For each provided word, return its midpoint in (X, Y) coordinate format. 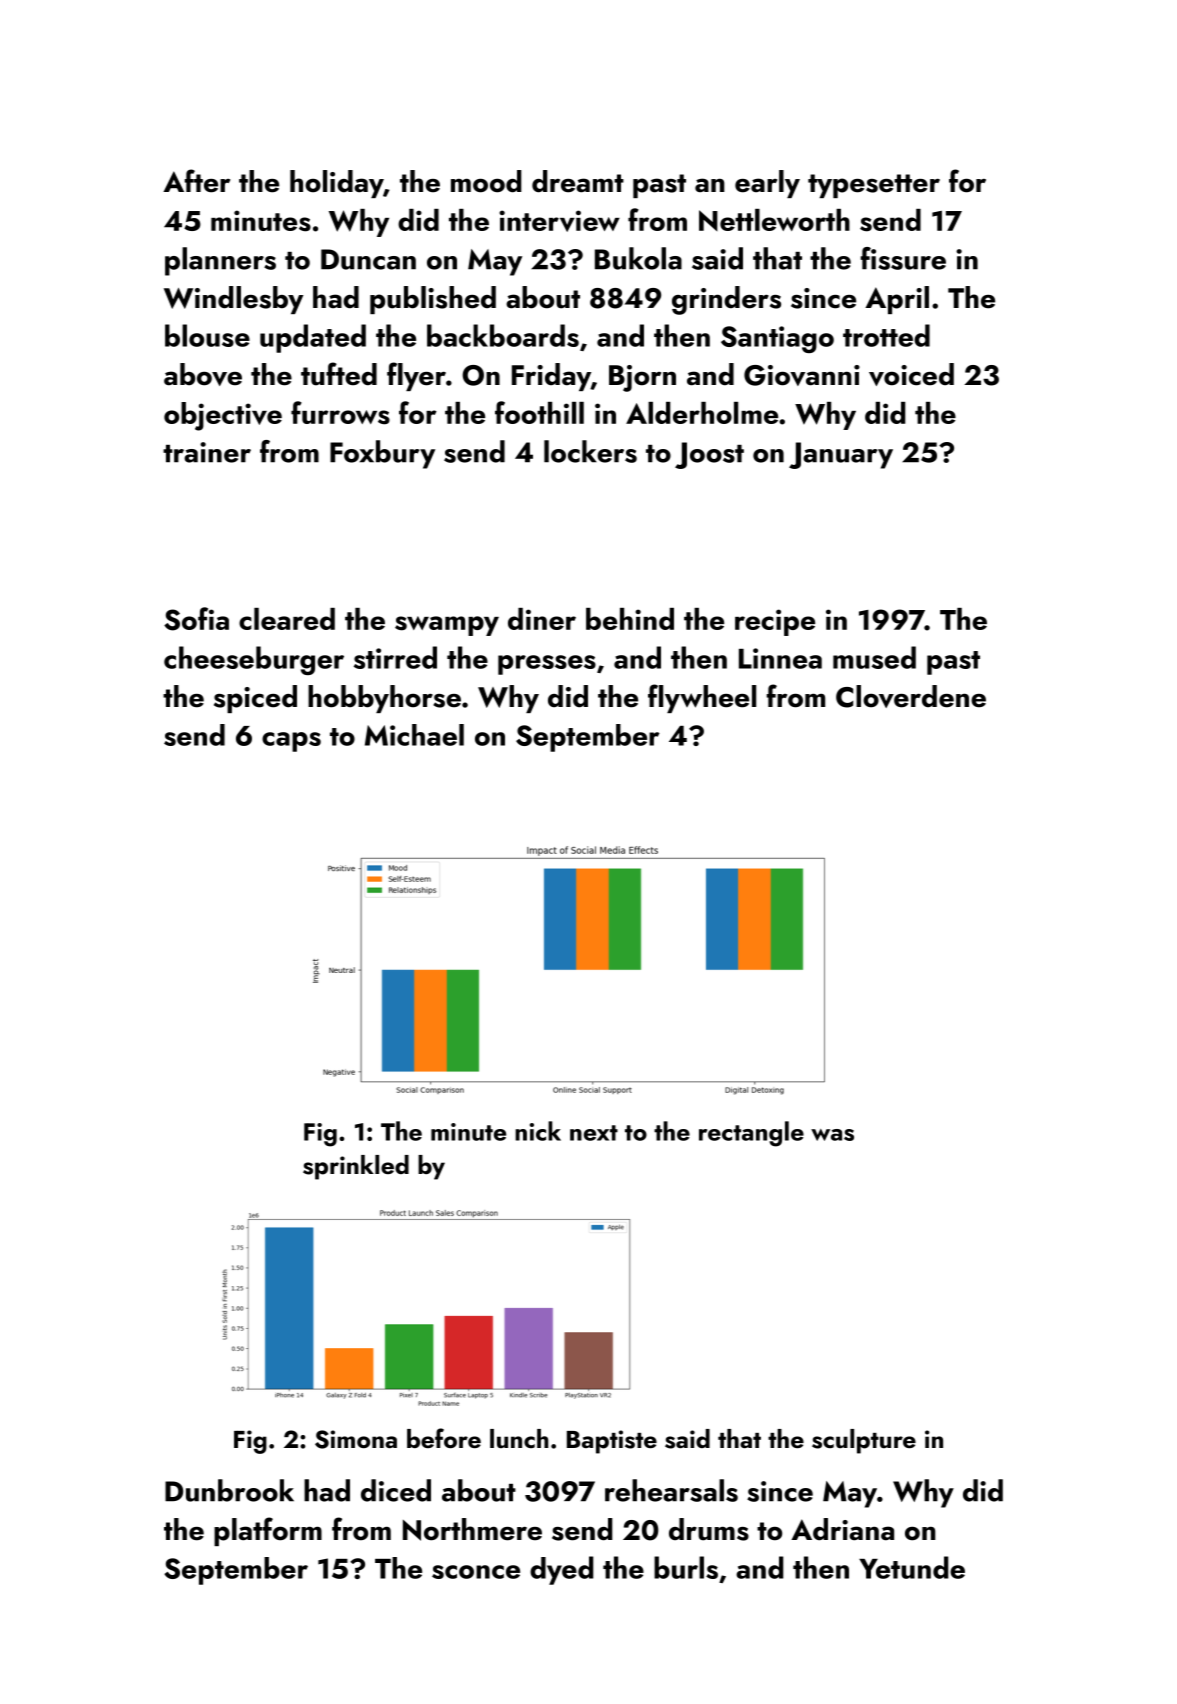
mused (874, 657)
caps (291, 742)
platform (268, 1531)
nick (538, 1131)
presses (547, 665)
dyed (562, 1570)
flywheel (702, 698)
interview (559, 221)
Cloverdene (911, 696)
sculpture (864, 1441)
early (767, 184)
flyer (416, 376)
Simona (356, 1439)
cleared (287, 619)
